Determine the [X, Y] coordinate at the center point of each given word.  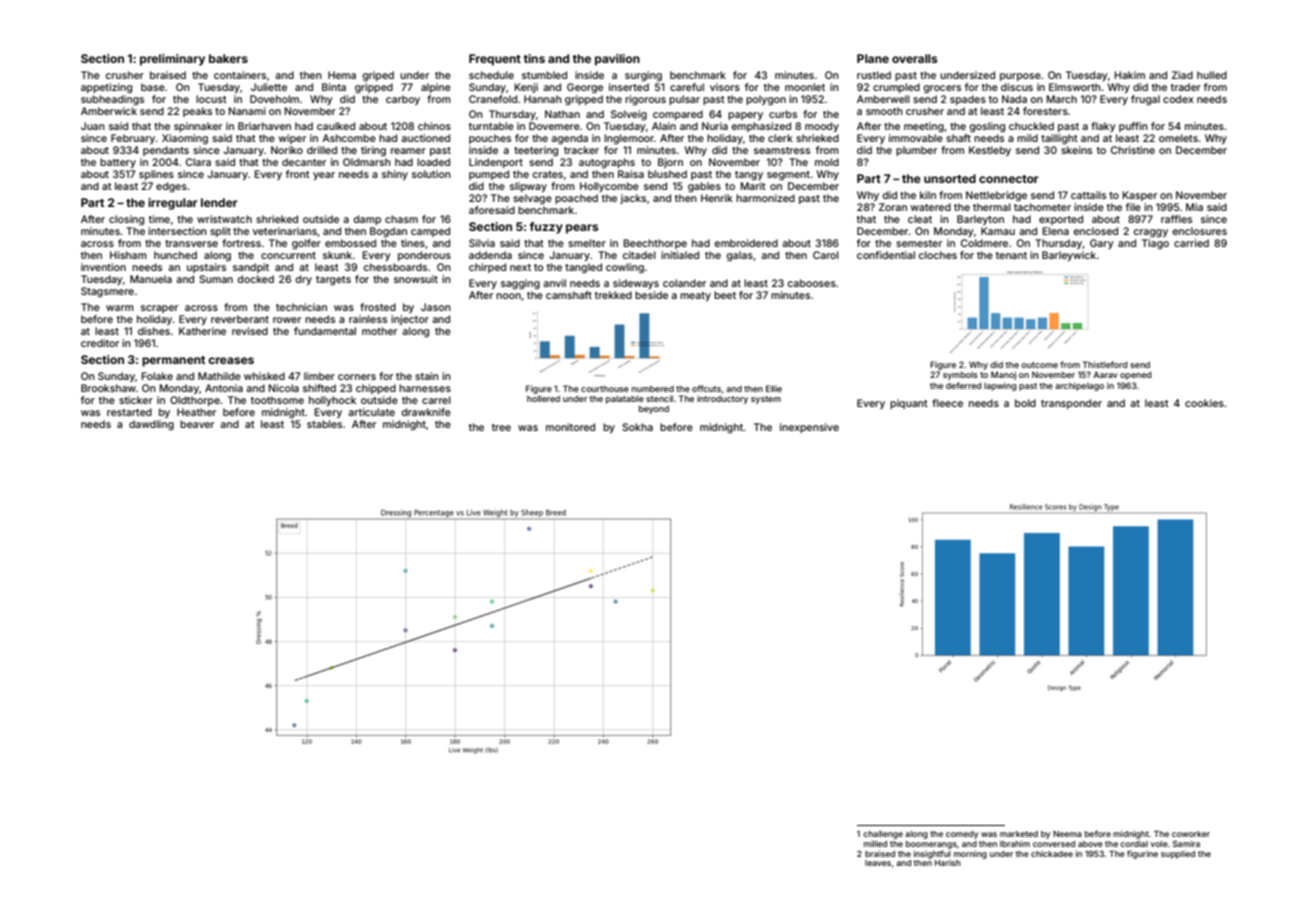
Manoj [1003, 375]
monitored [570, 427]
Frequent [495, 60]
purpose [1020, 77]
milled [875, 843]
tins [534, 58]
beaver [197, 424]
